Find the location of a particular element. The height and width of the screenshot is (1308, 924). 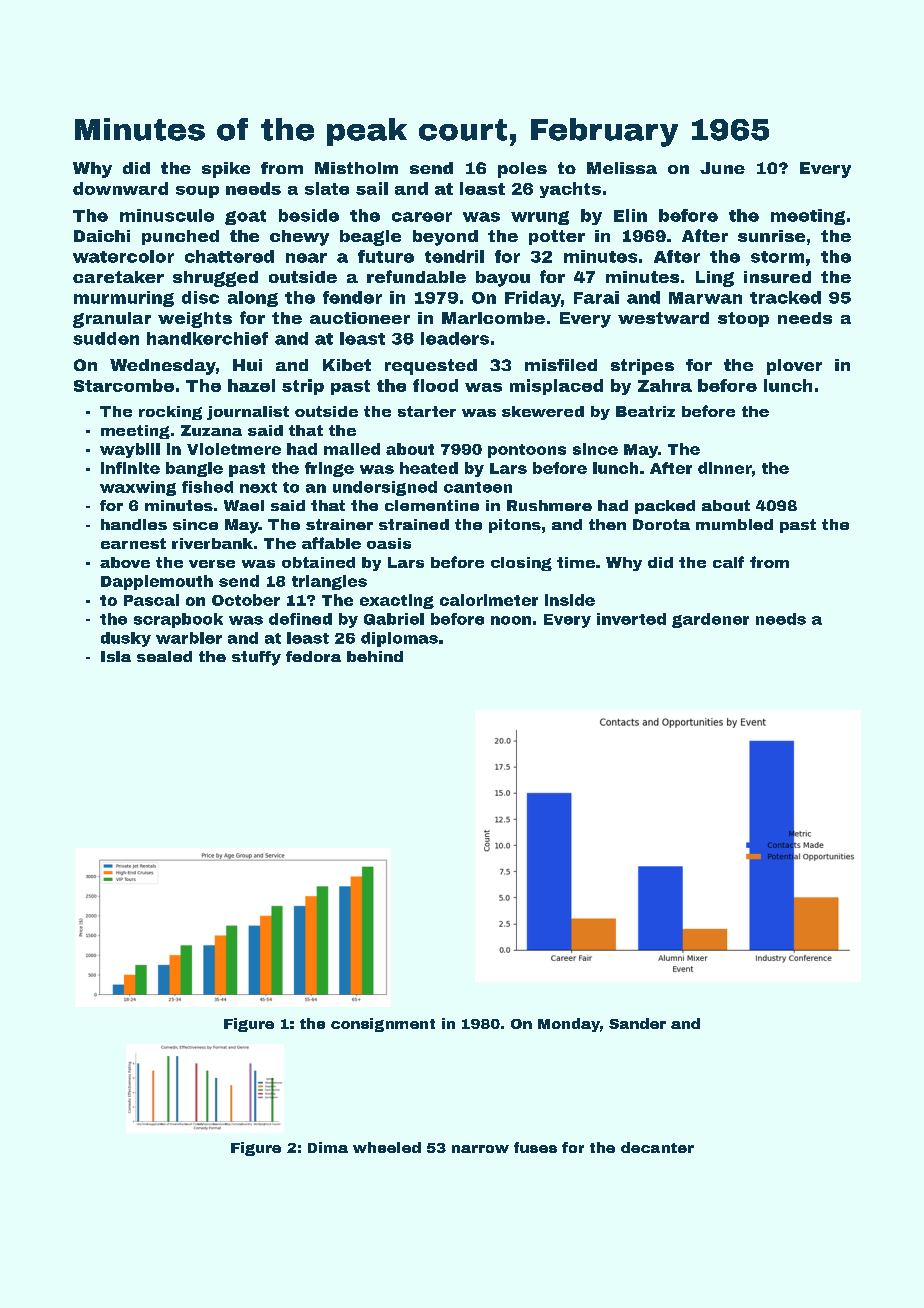

sealed is located at coordinates (164, 656).
